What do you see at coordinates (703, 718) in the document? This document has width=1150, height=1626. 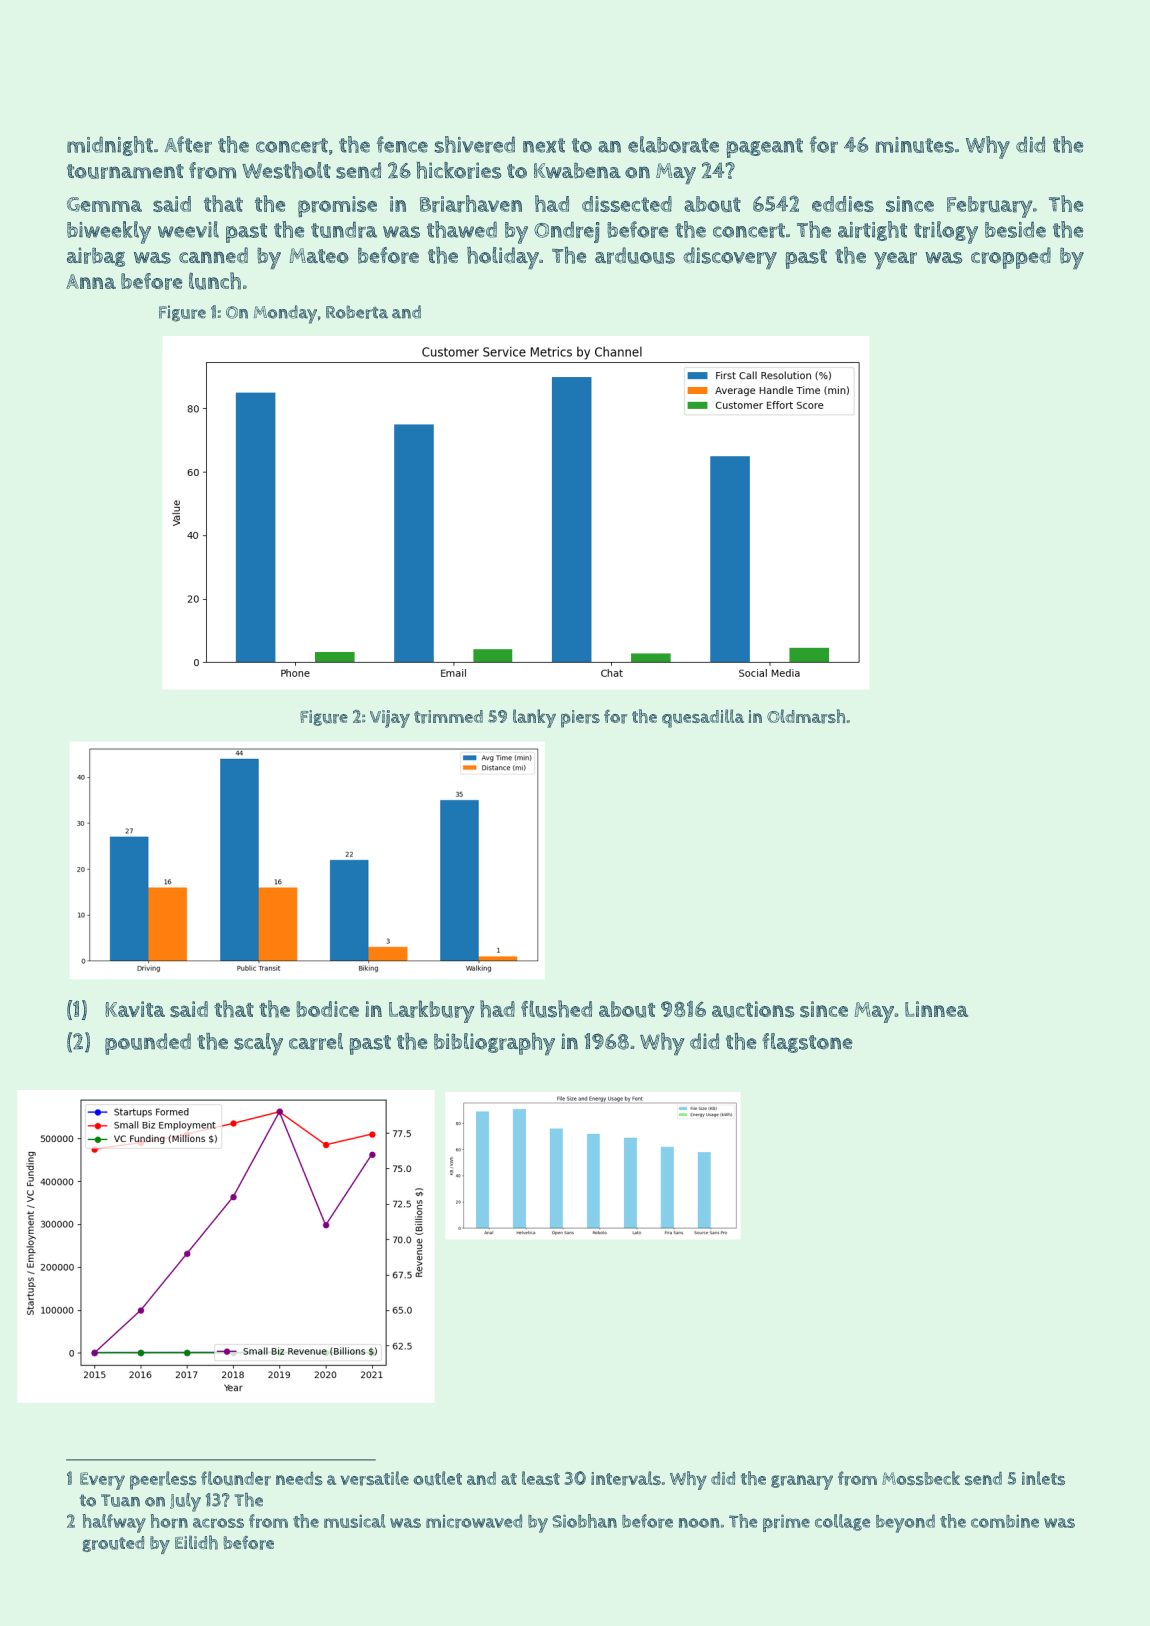 I see `quesadilla` at bounding box center [703, 718].
